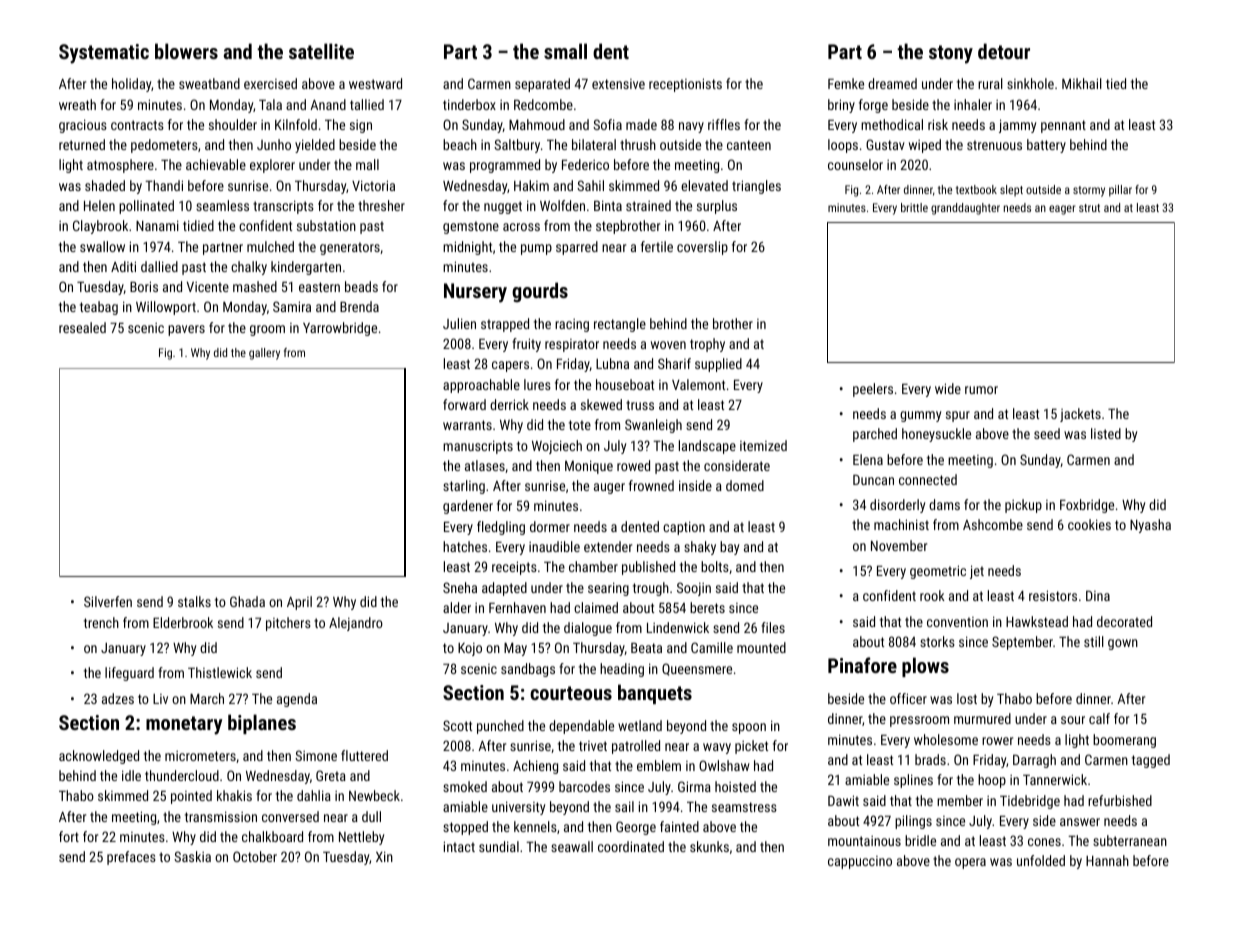 The image size is (1233, 952). I want to click on extensive, so click(618, 84).
